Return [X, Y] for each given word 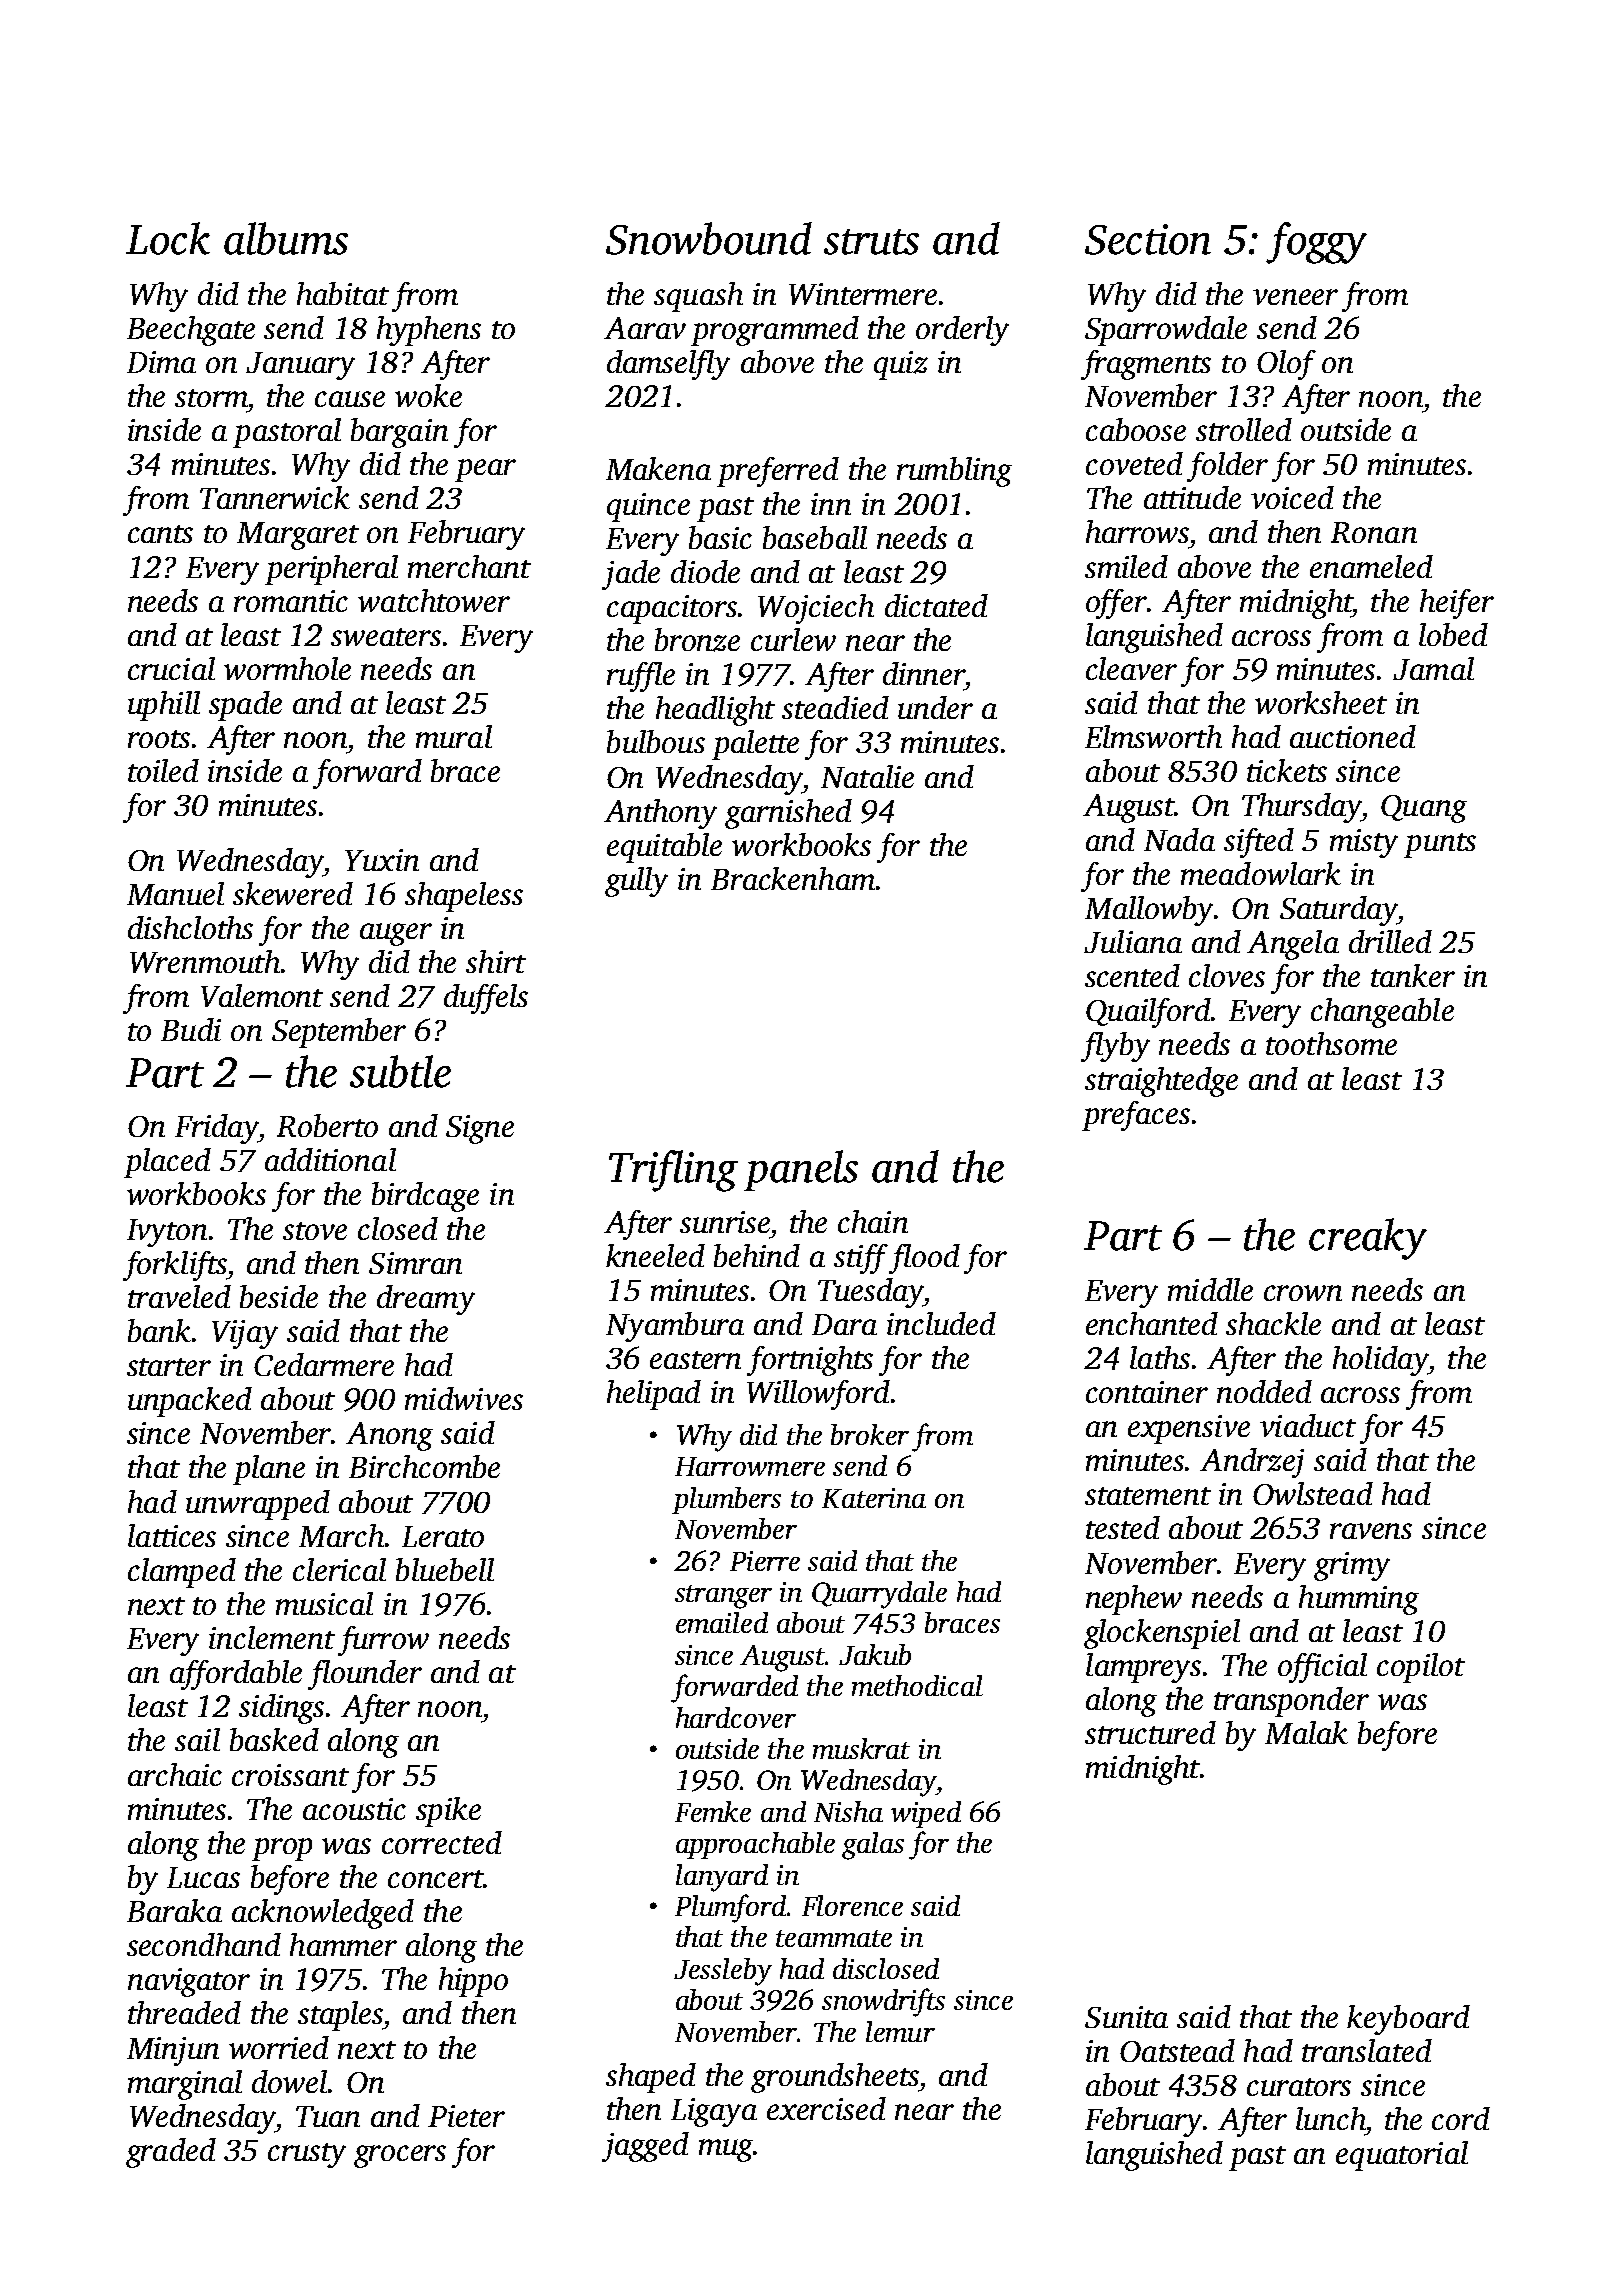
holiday [1381, 1361]
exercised [826, 2108]
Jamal [1433, 668]
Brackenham [793, 878]
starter [169, 1367]
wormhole [287, 668]
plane [269, 1470]
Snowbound [709, 238]
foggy [1316, 243]
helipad [654, 1395]
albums [286, 238]
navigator [189, 1982]
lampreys [1143, 1668]
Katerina [874, 1498]
